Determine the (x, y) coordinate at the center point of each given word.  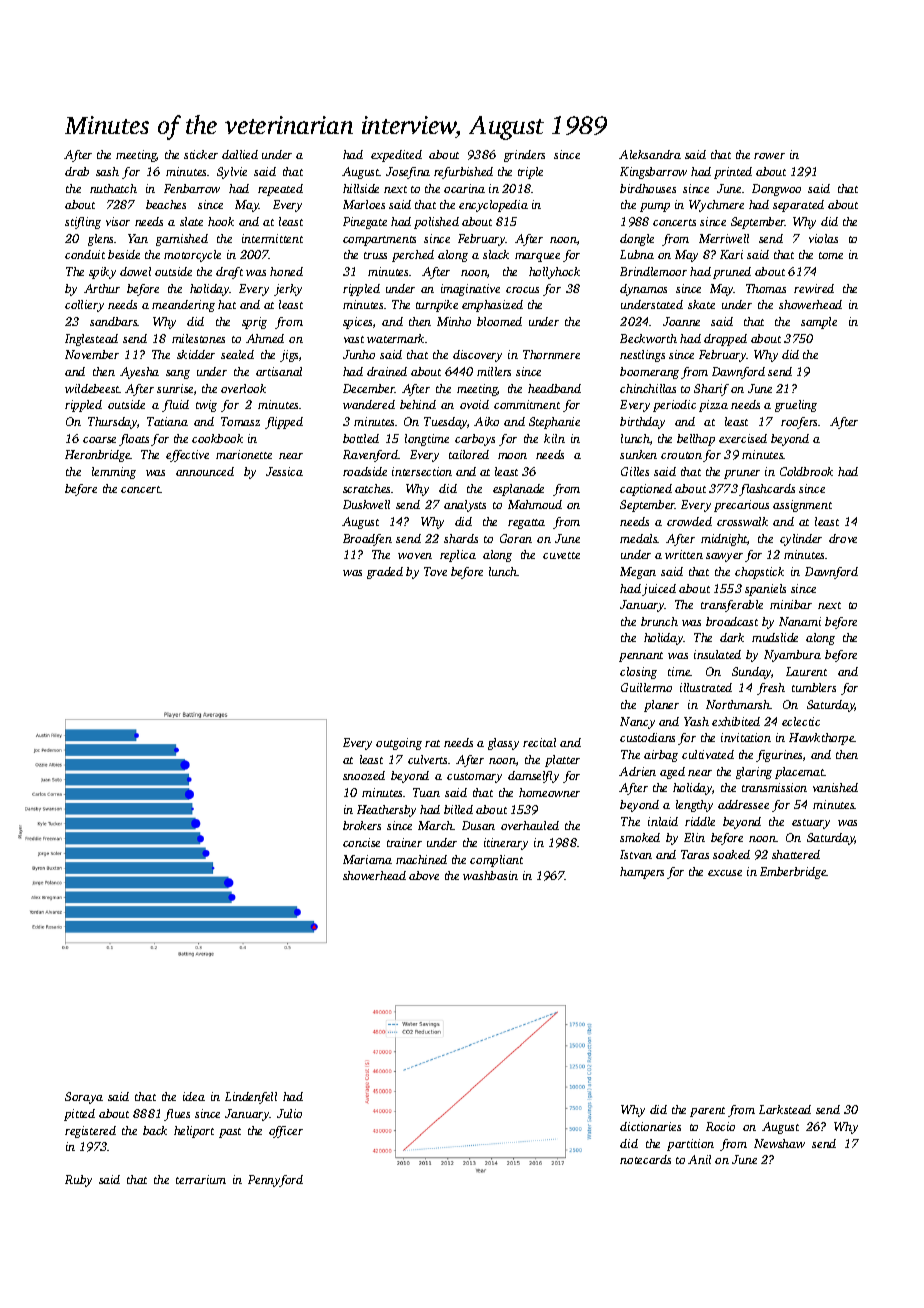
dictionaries (650, 1126)
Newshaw (779, 1143)
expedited (396, 156)
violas (823, 238)
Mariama (367, 859)
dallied (240, 154)
